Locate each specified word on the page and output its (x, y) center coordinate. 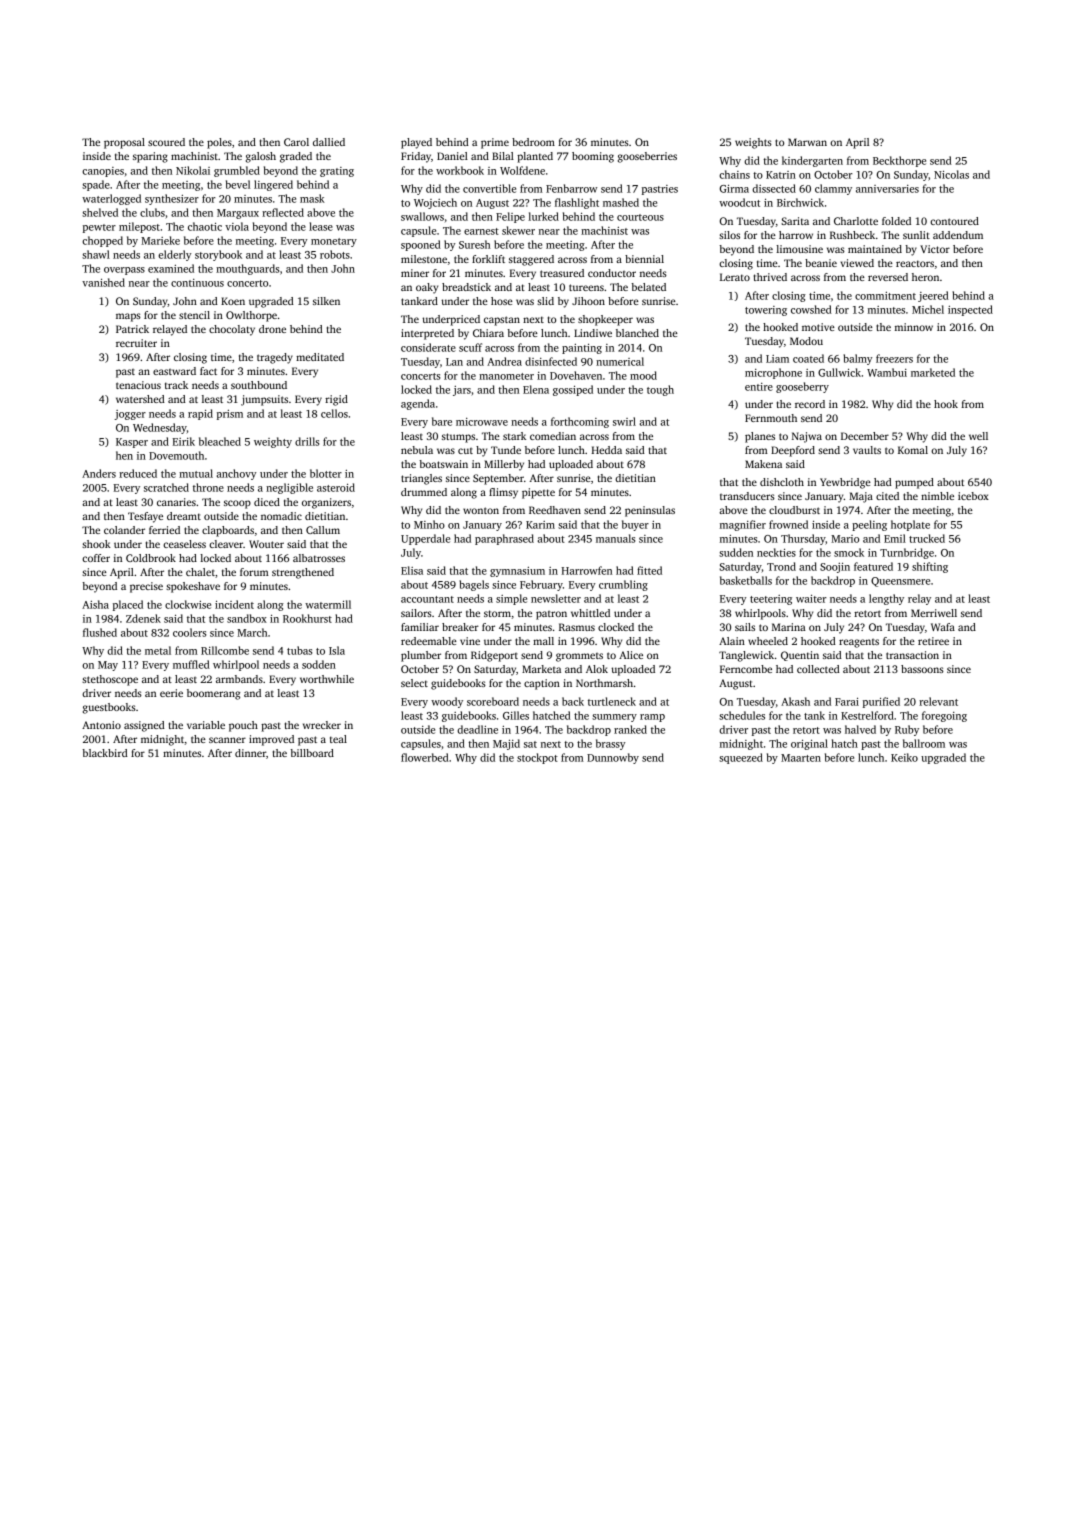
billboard (312, 753)
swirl (624, 421)
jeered (933, 296)
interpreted (427, 334)
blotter (326, 473)
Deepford (793, 451)
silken (326, 301)
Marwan (807, 142)
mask (312, 198)
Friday (416, 157)
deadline (477, 729)
